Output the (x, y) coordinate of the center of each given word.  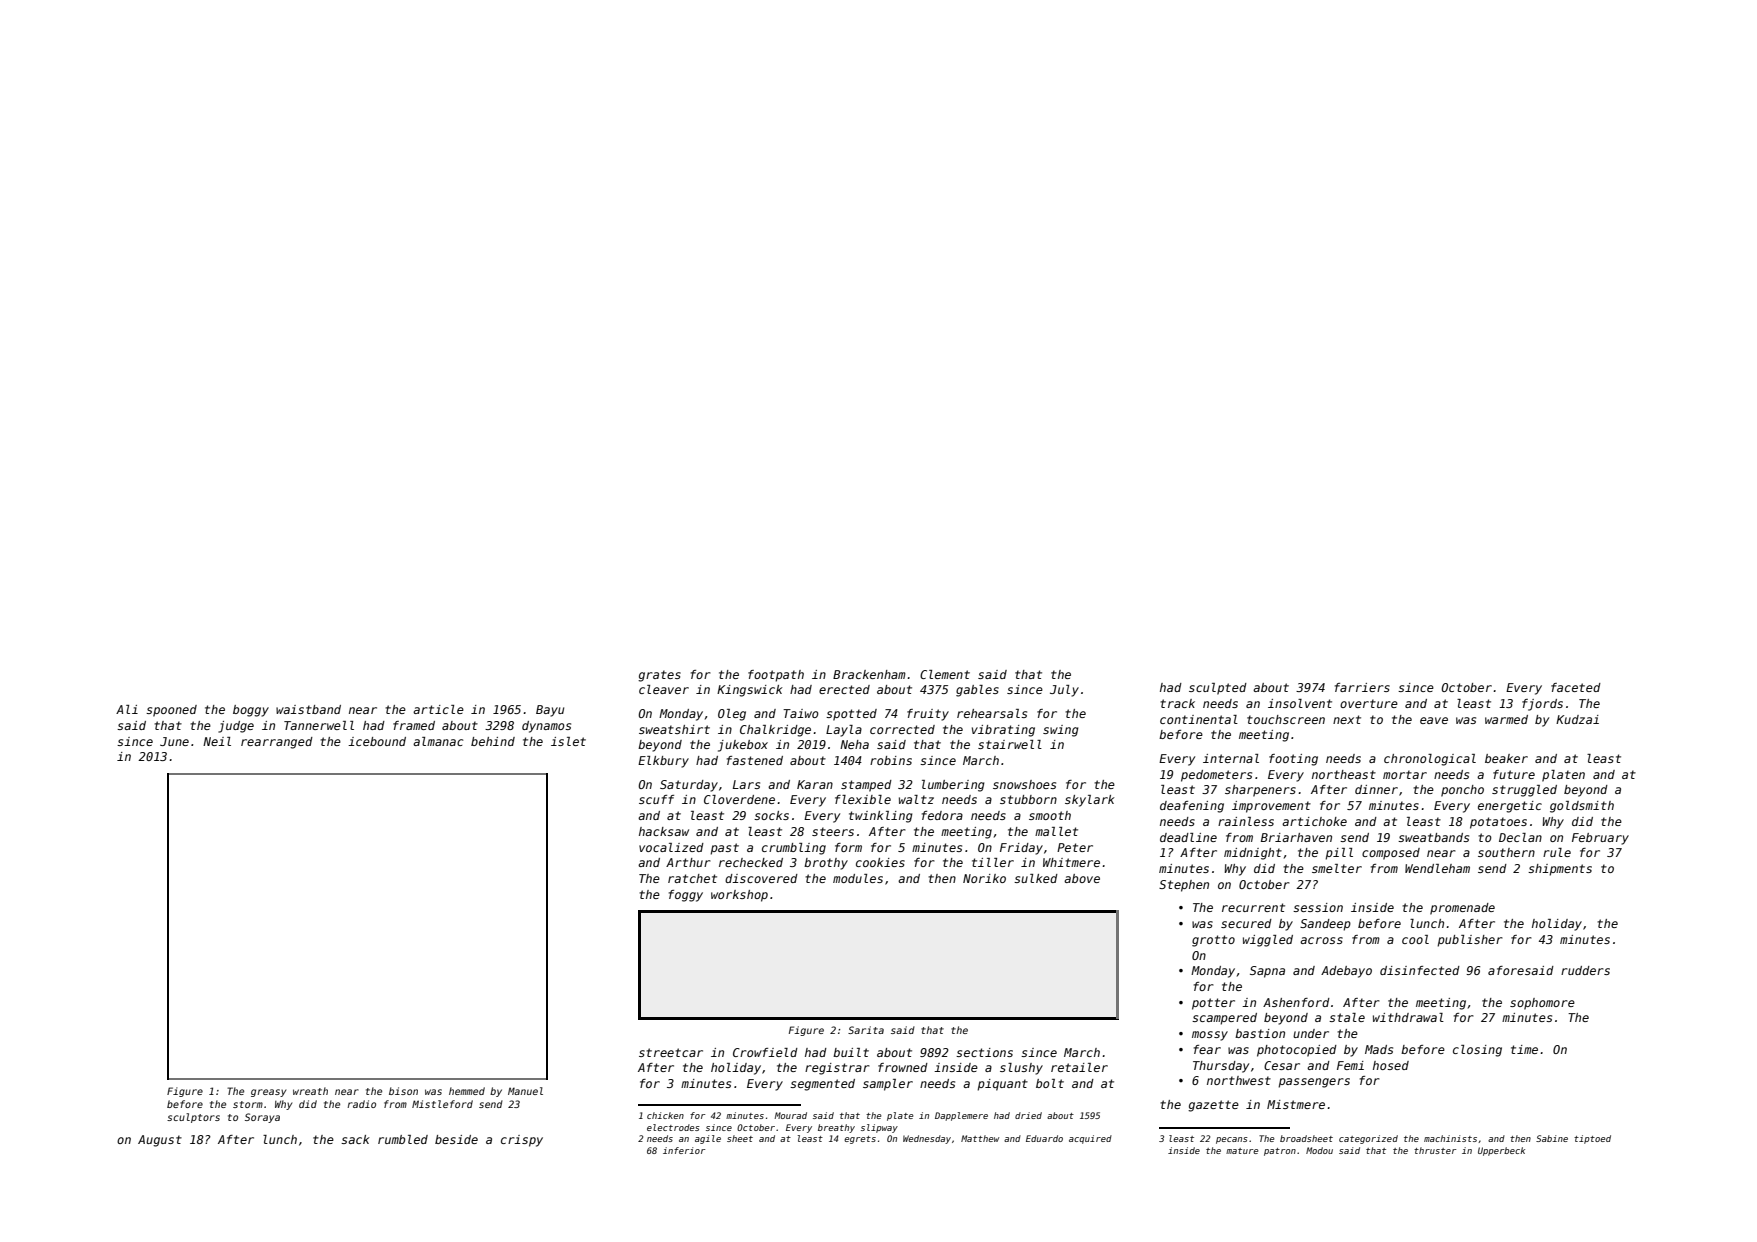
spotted (851, 715)
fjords (1542, 705)
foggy (686, 896)
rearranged (277, 743)
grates (659, 676)
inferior (684, 1150)
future (1514, 774)
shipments (1560, 870)
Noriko (984, 878)
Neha (854, 744)
